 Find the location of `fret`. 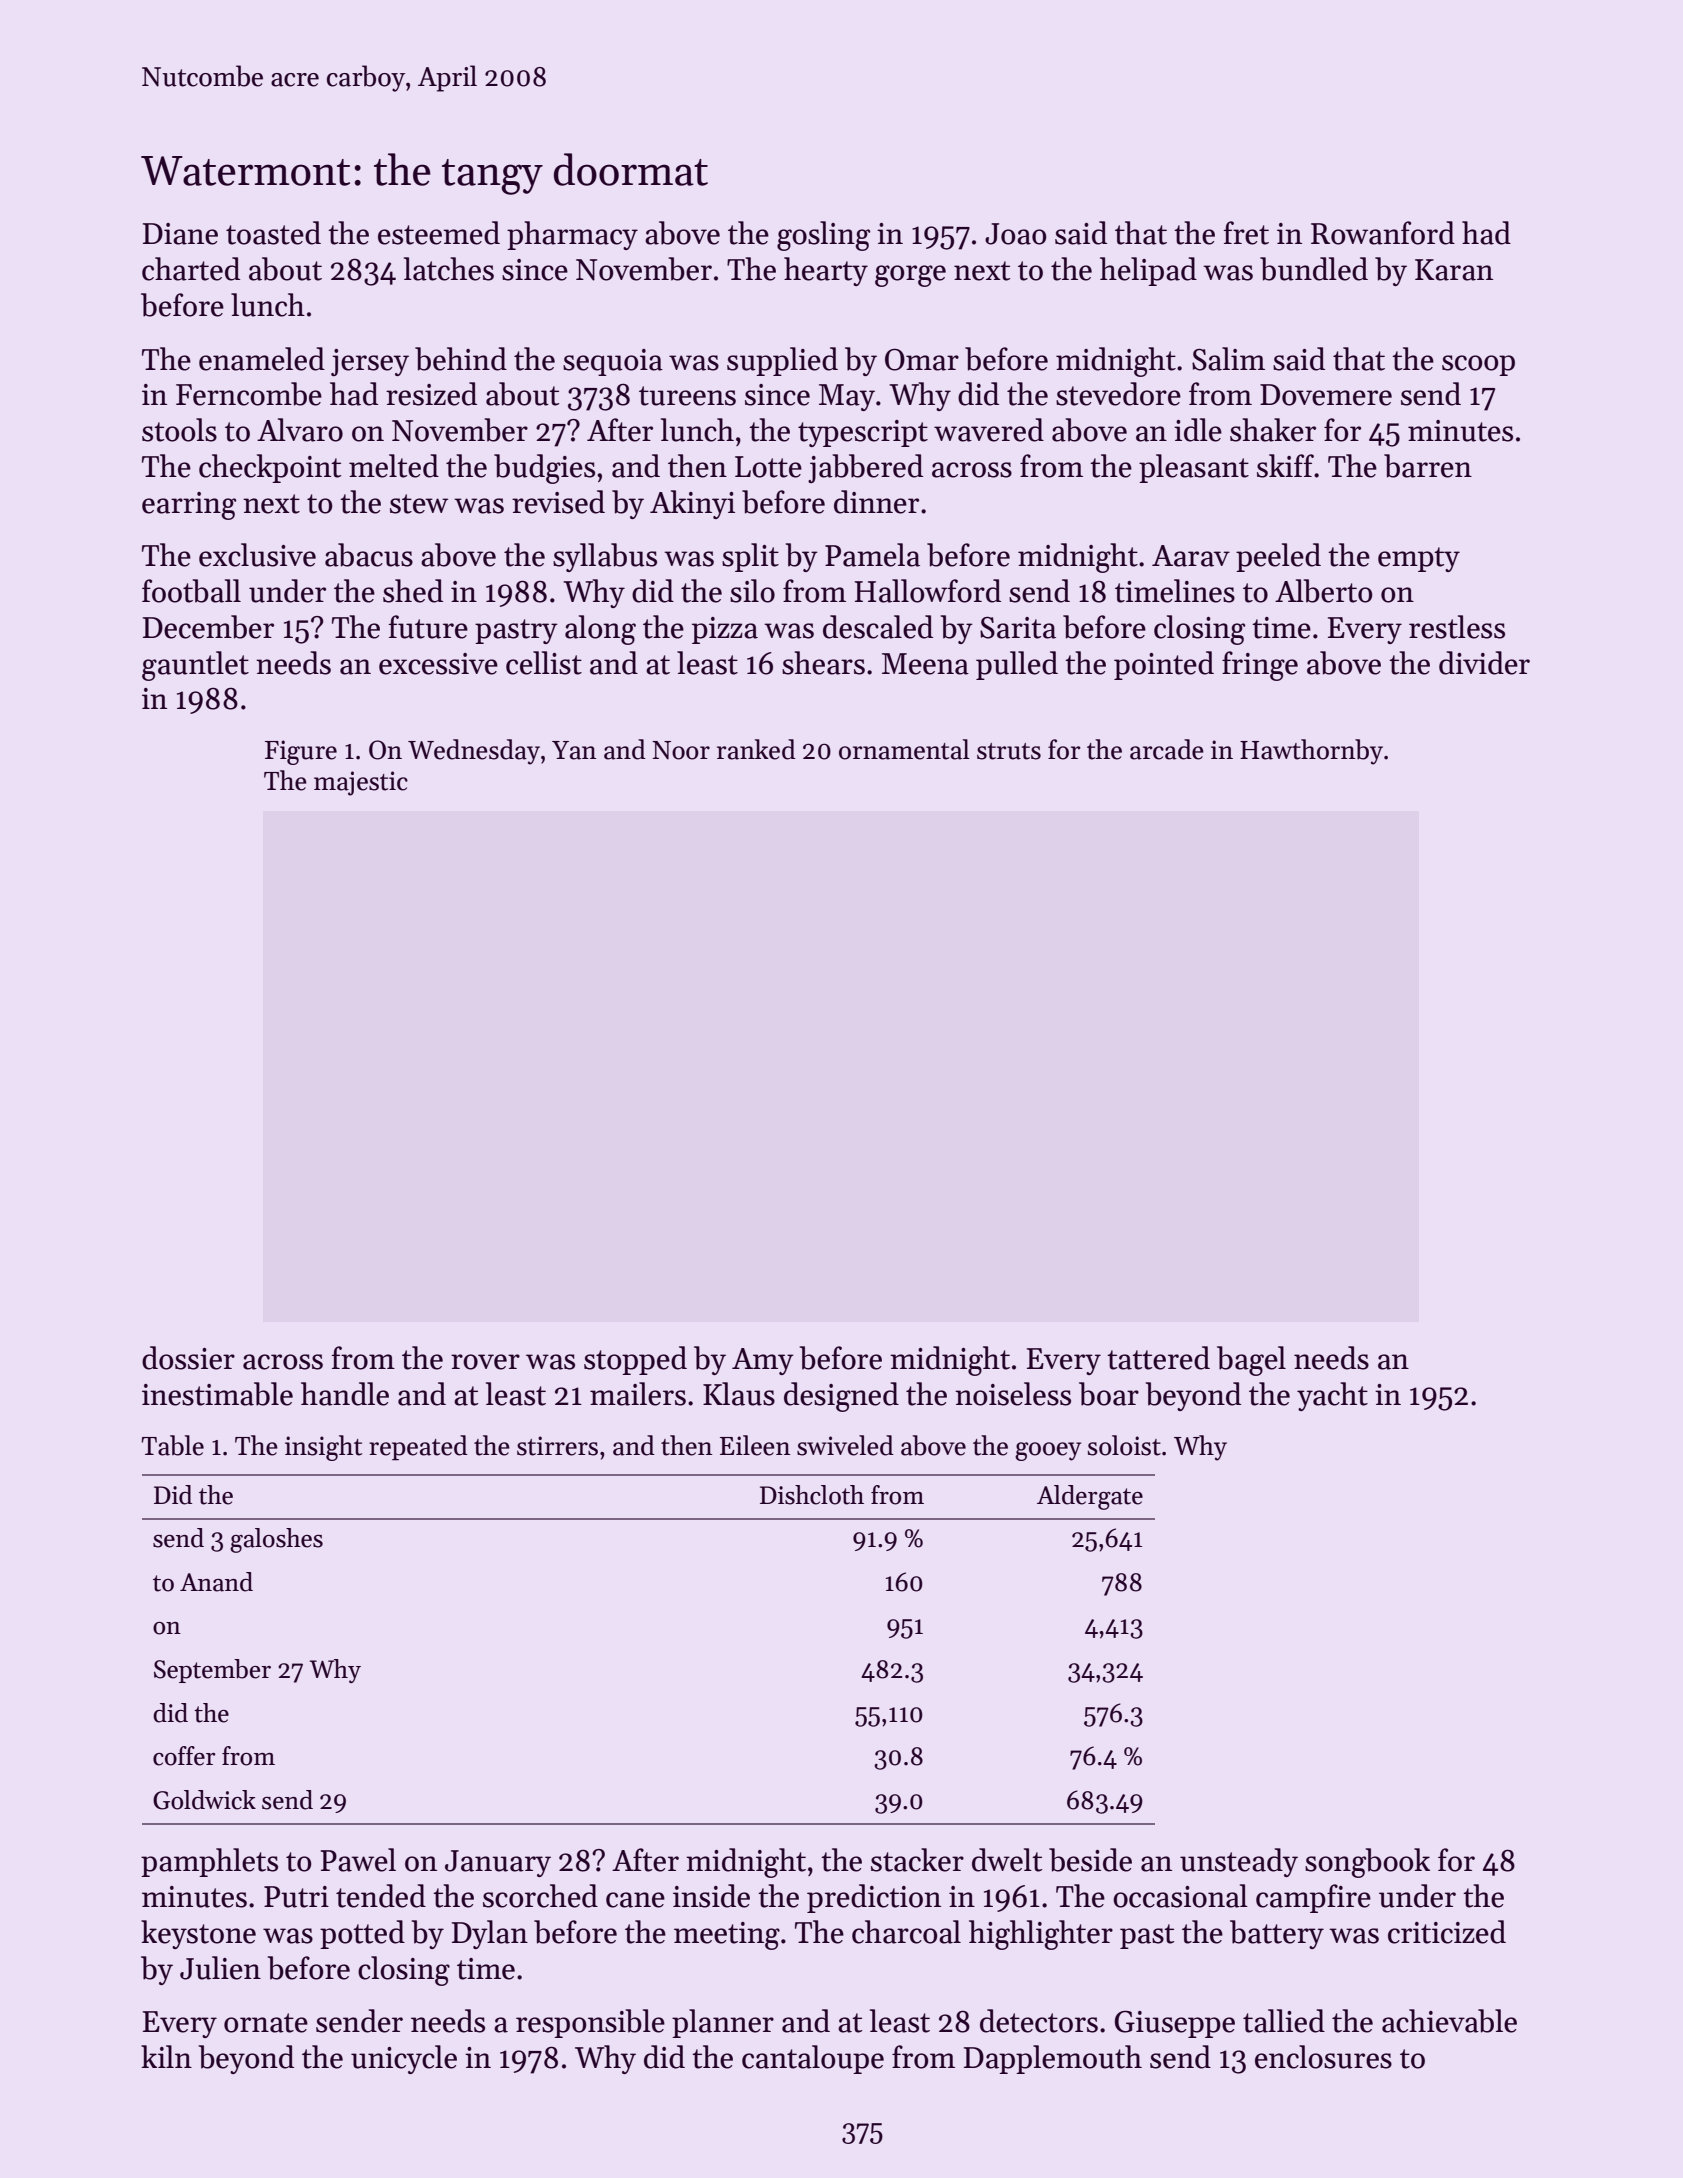

fret is located at coordinates (1246, 233).
